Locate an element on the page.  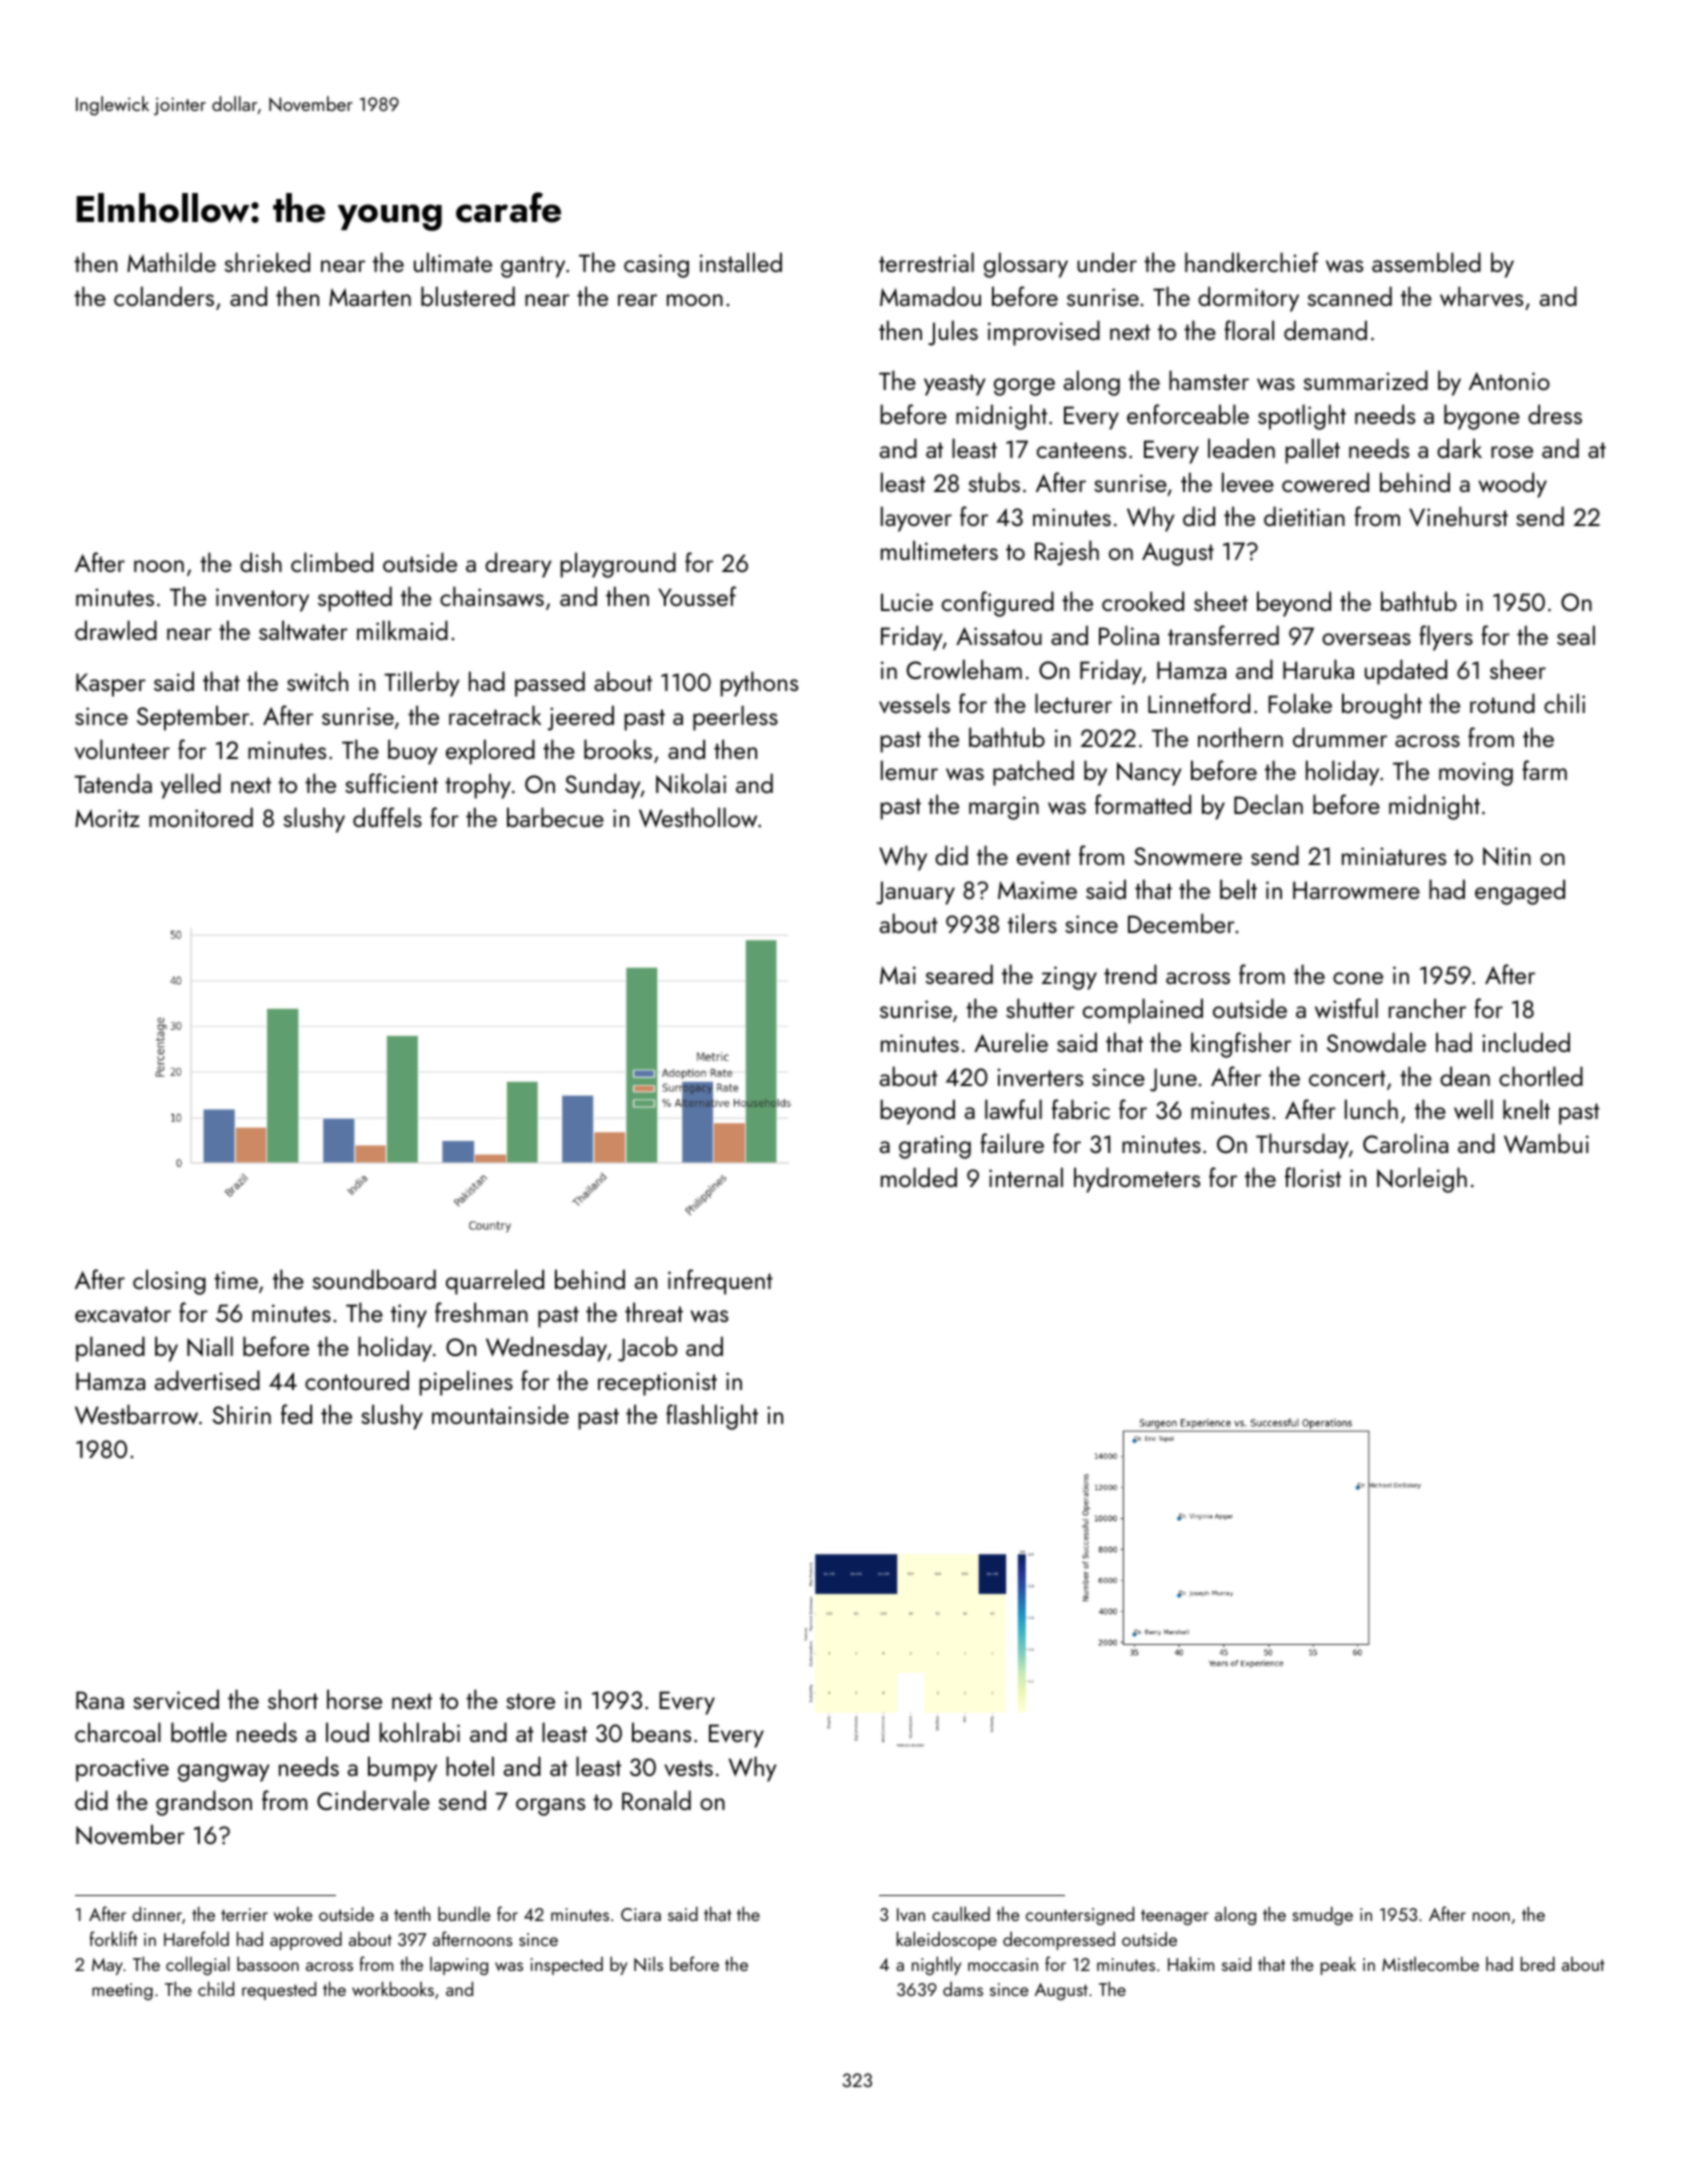
infrequent is located at coordinates (720, 1282).
